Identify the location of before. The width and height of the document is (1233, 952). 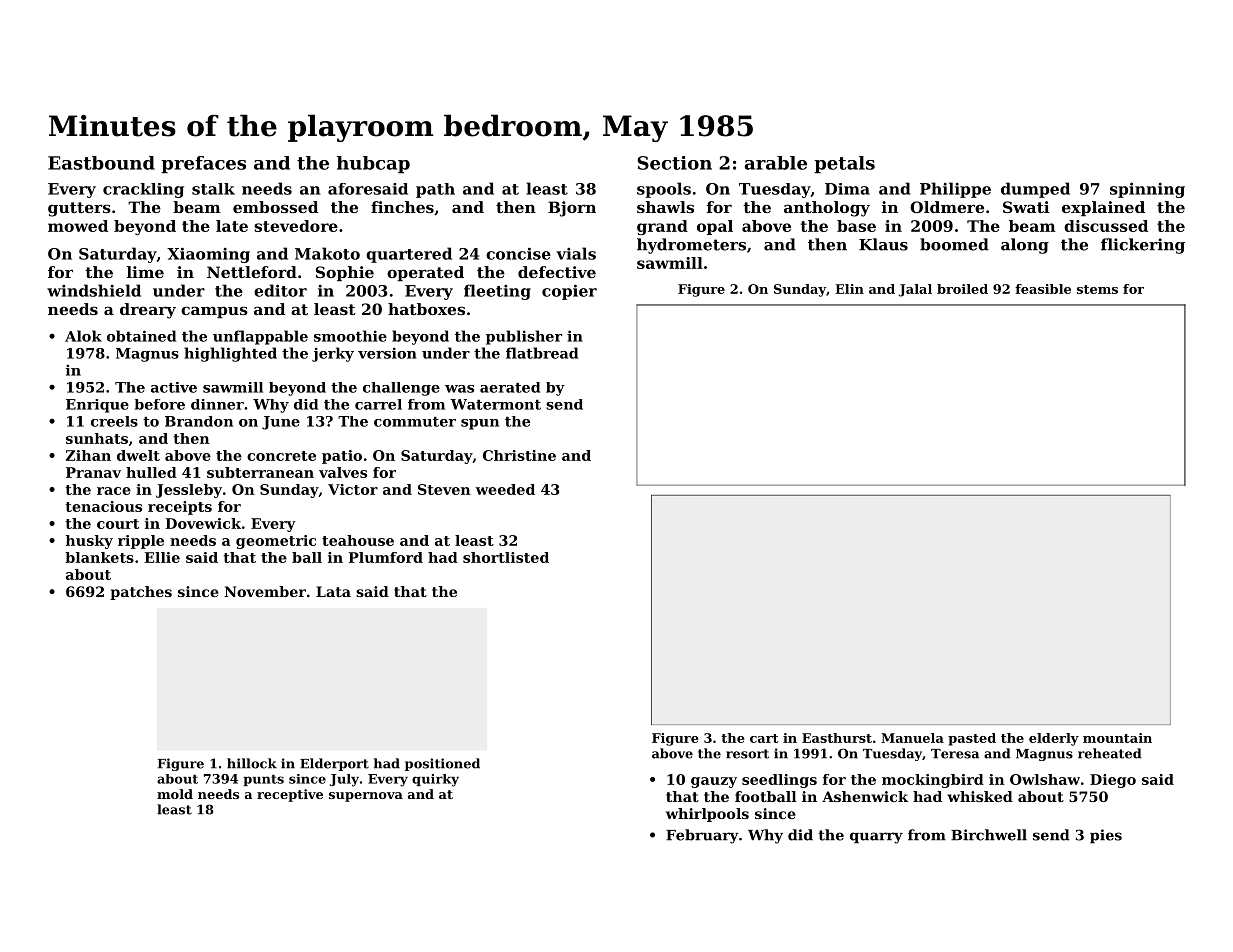
(160, 404).
